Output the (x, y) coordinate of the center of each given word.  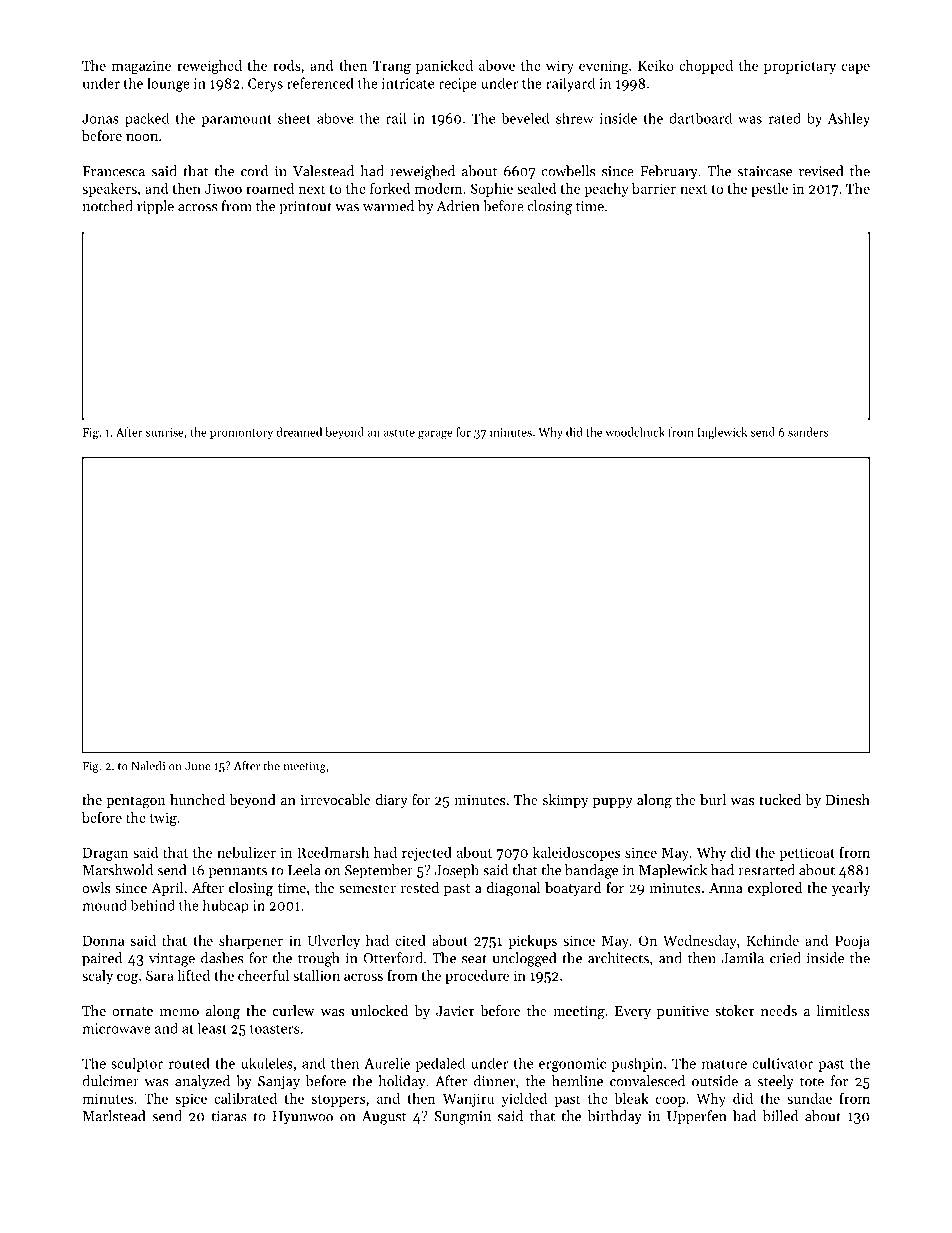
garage (435, 434)
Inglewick (722, 433)
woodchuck (635, 432)
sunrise (165, 432)
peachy (606, 190)
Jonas (100, 119)
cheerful (263, 975)
